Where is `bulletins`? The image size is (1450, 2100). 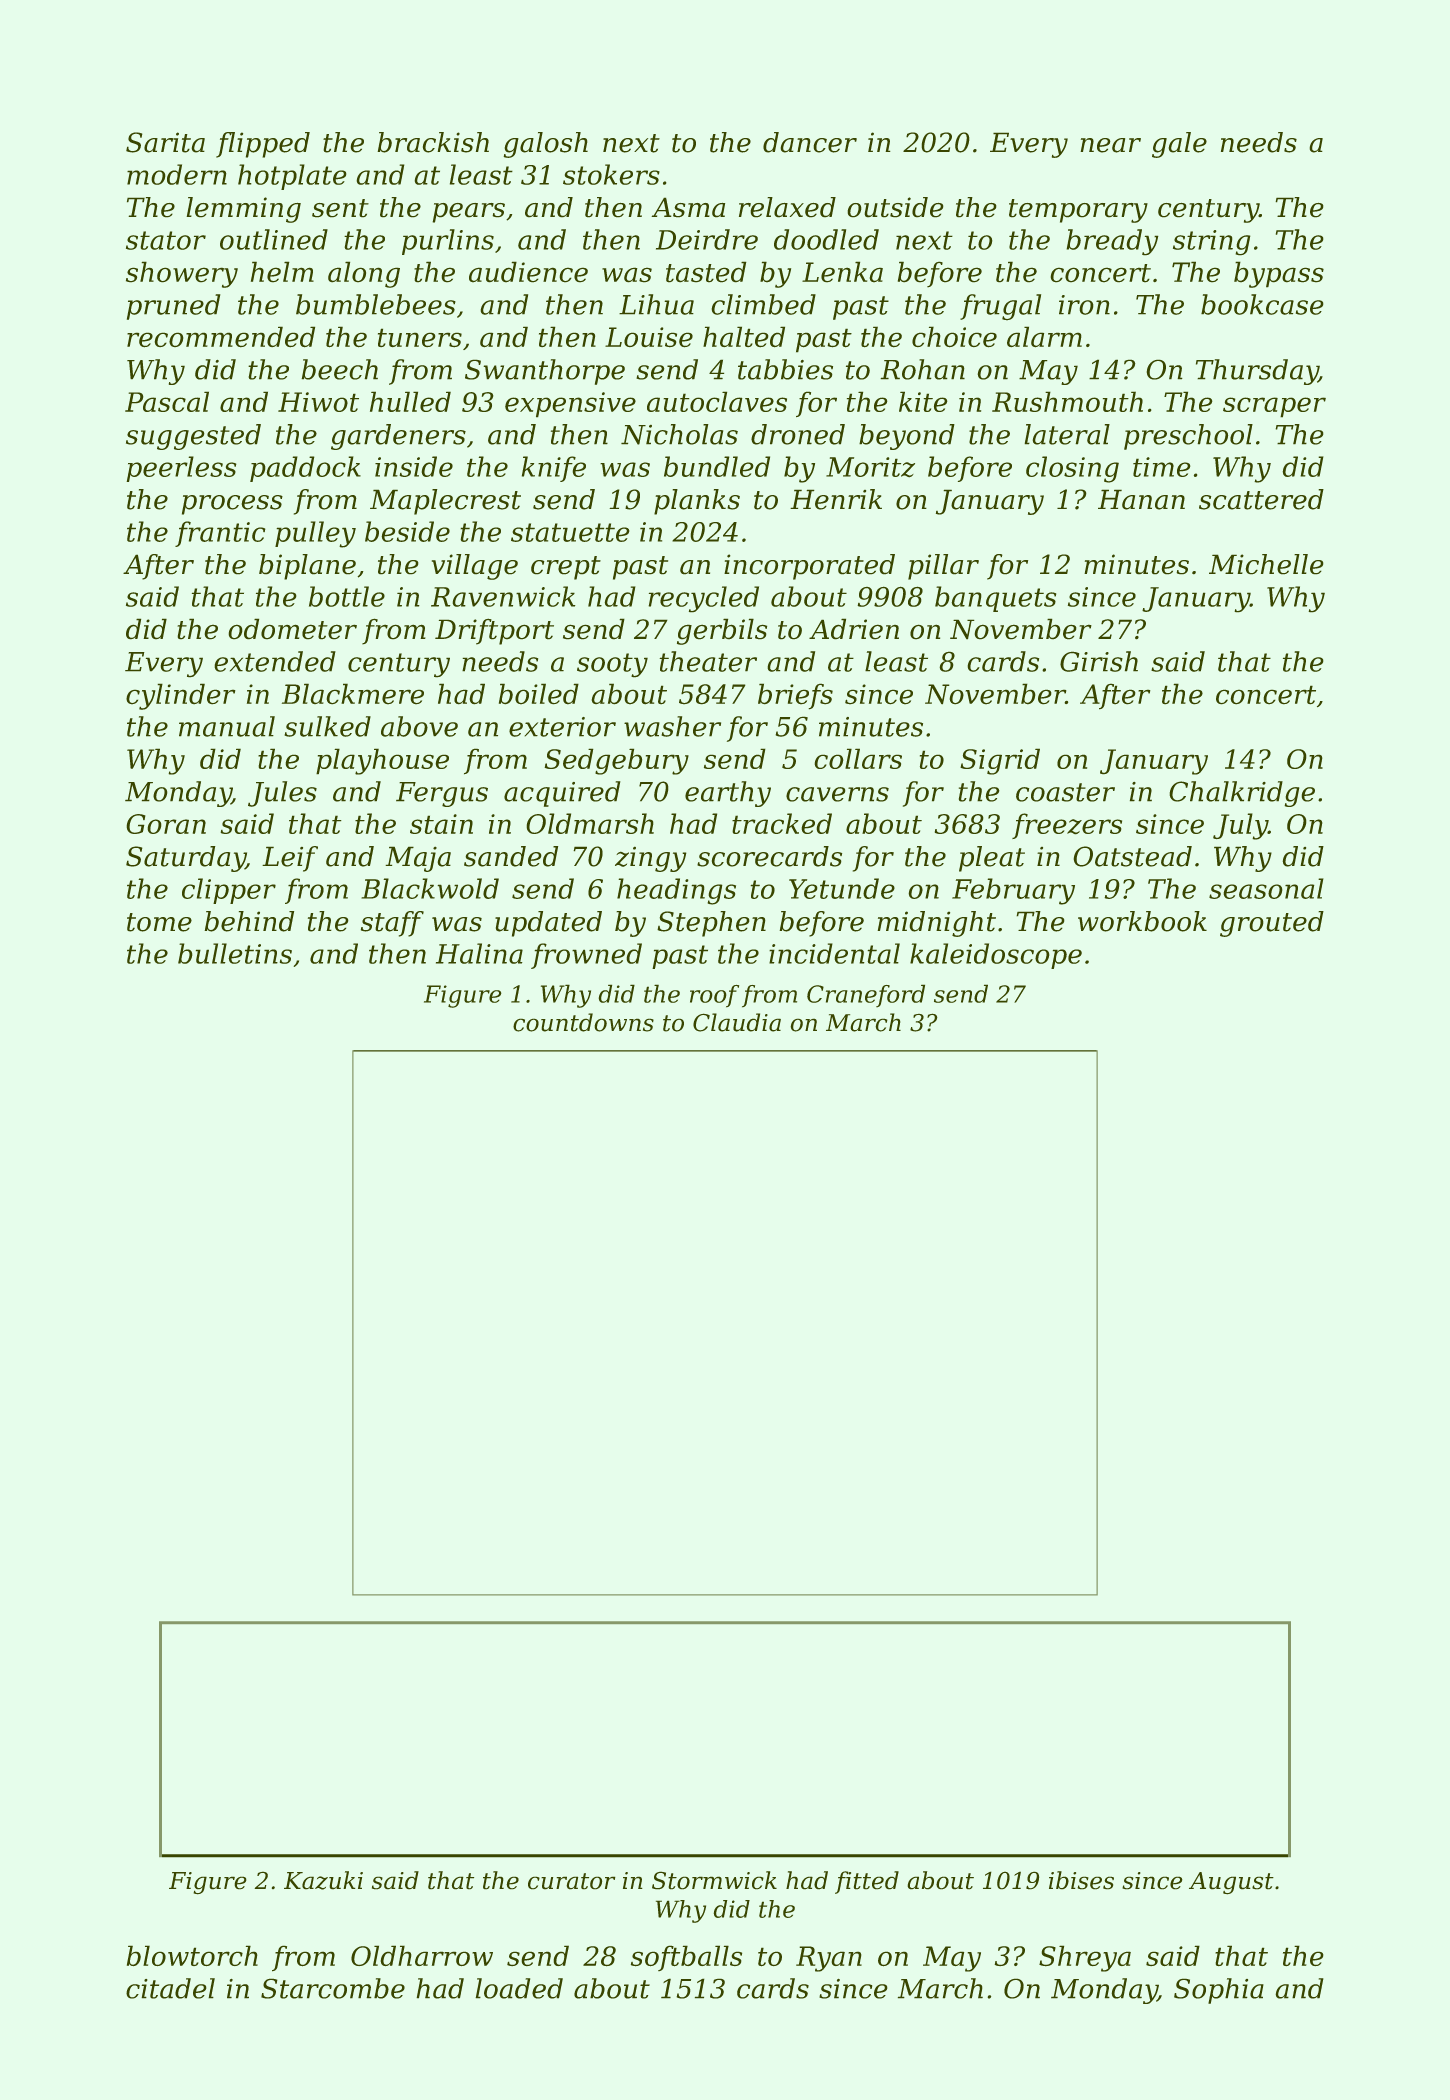
bulletins is located at coordinates (235, 953).
